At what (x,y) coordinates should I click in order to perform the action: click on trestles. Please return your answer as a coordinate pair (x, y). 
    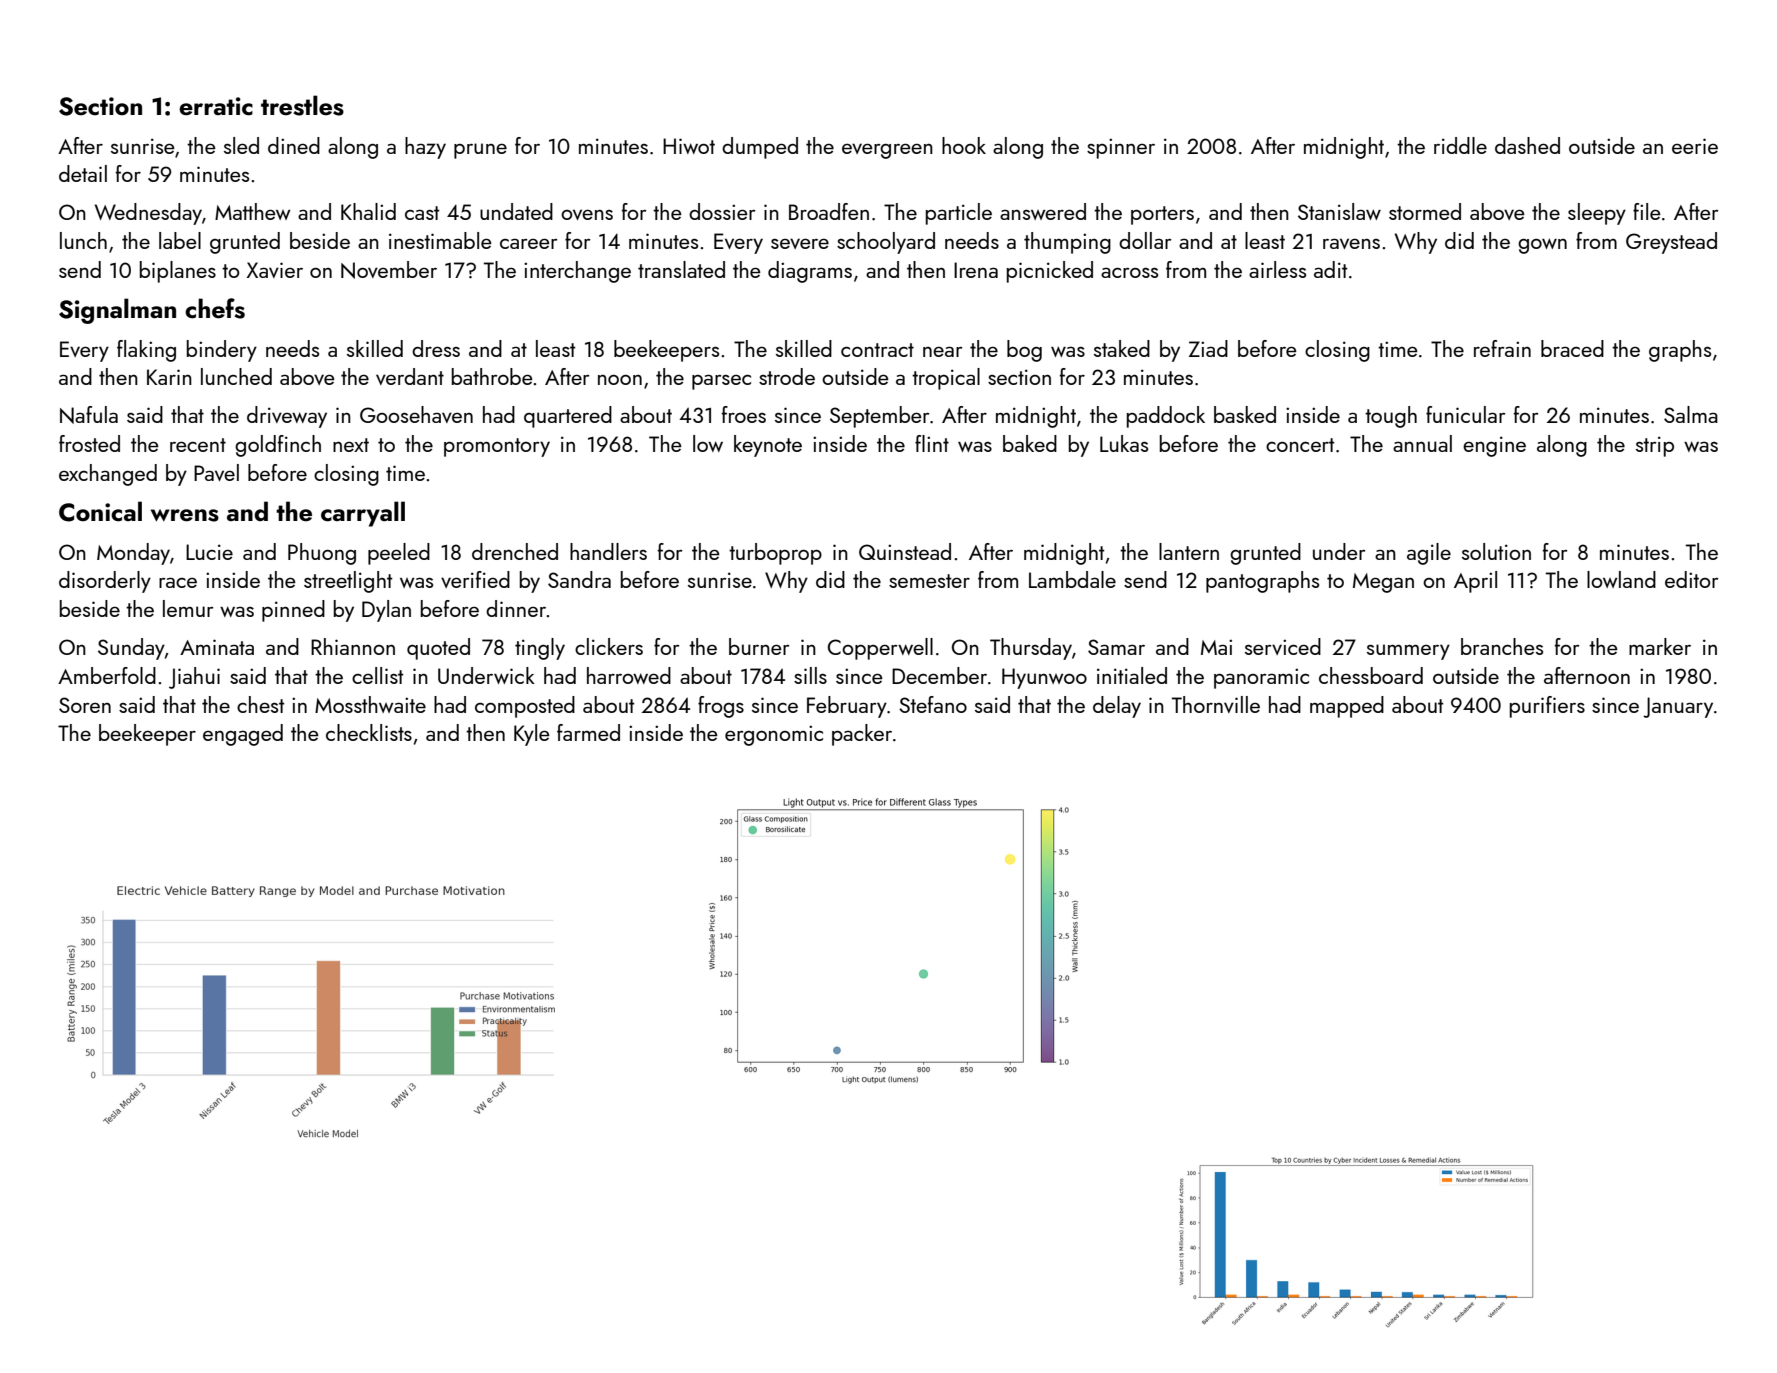
    Looking at the image, I should click on (302, 105).
